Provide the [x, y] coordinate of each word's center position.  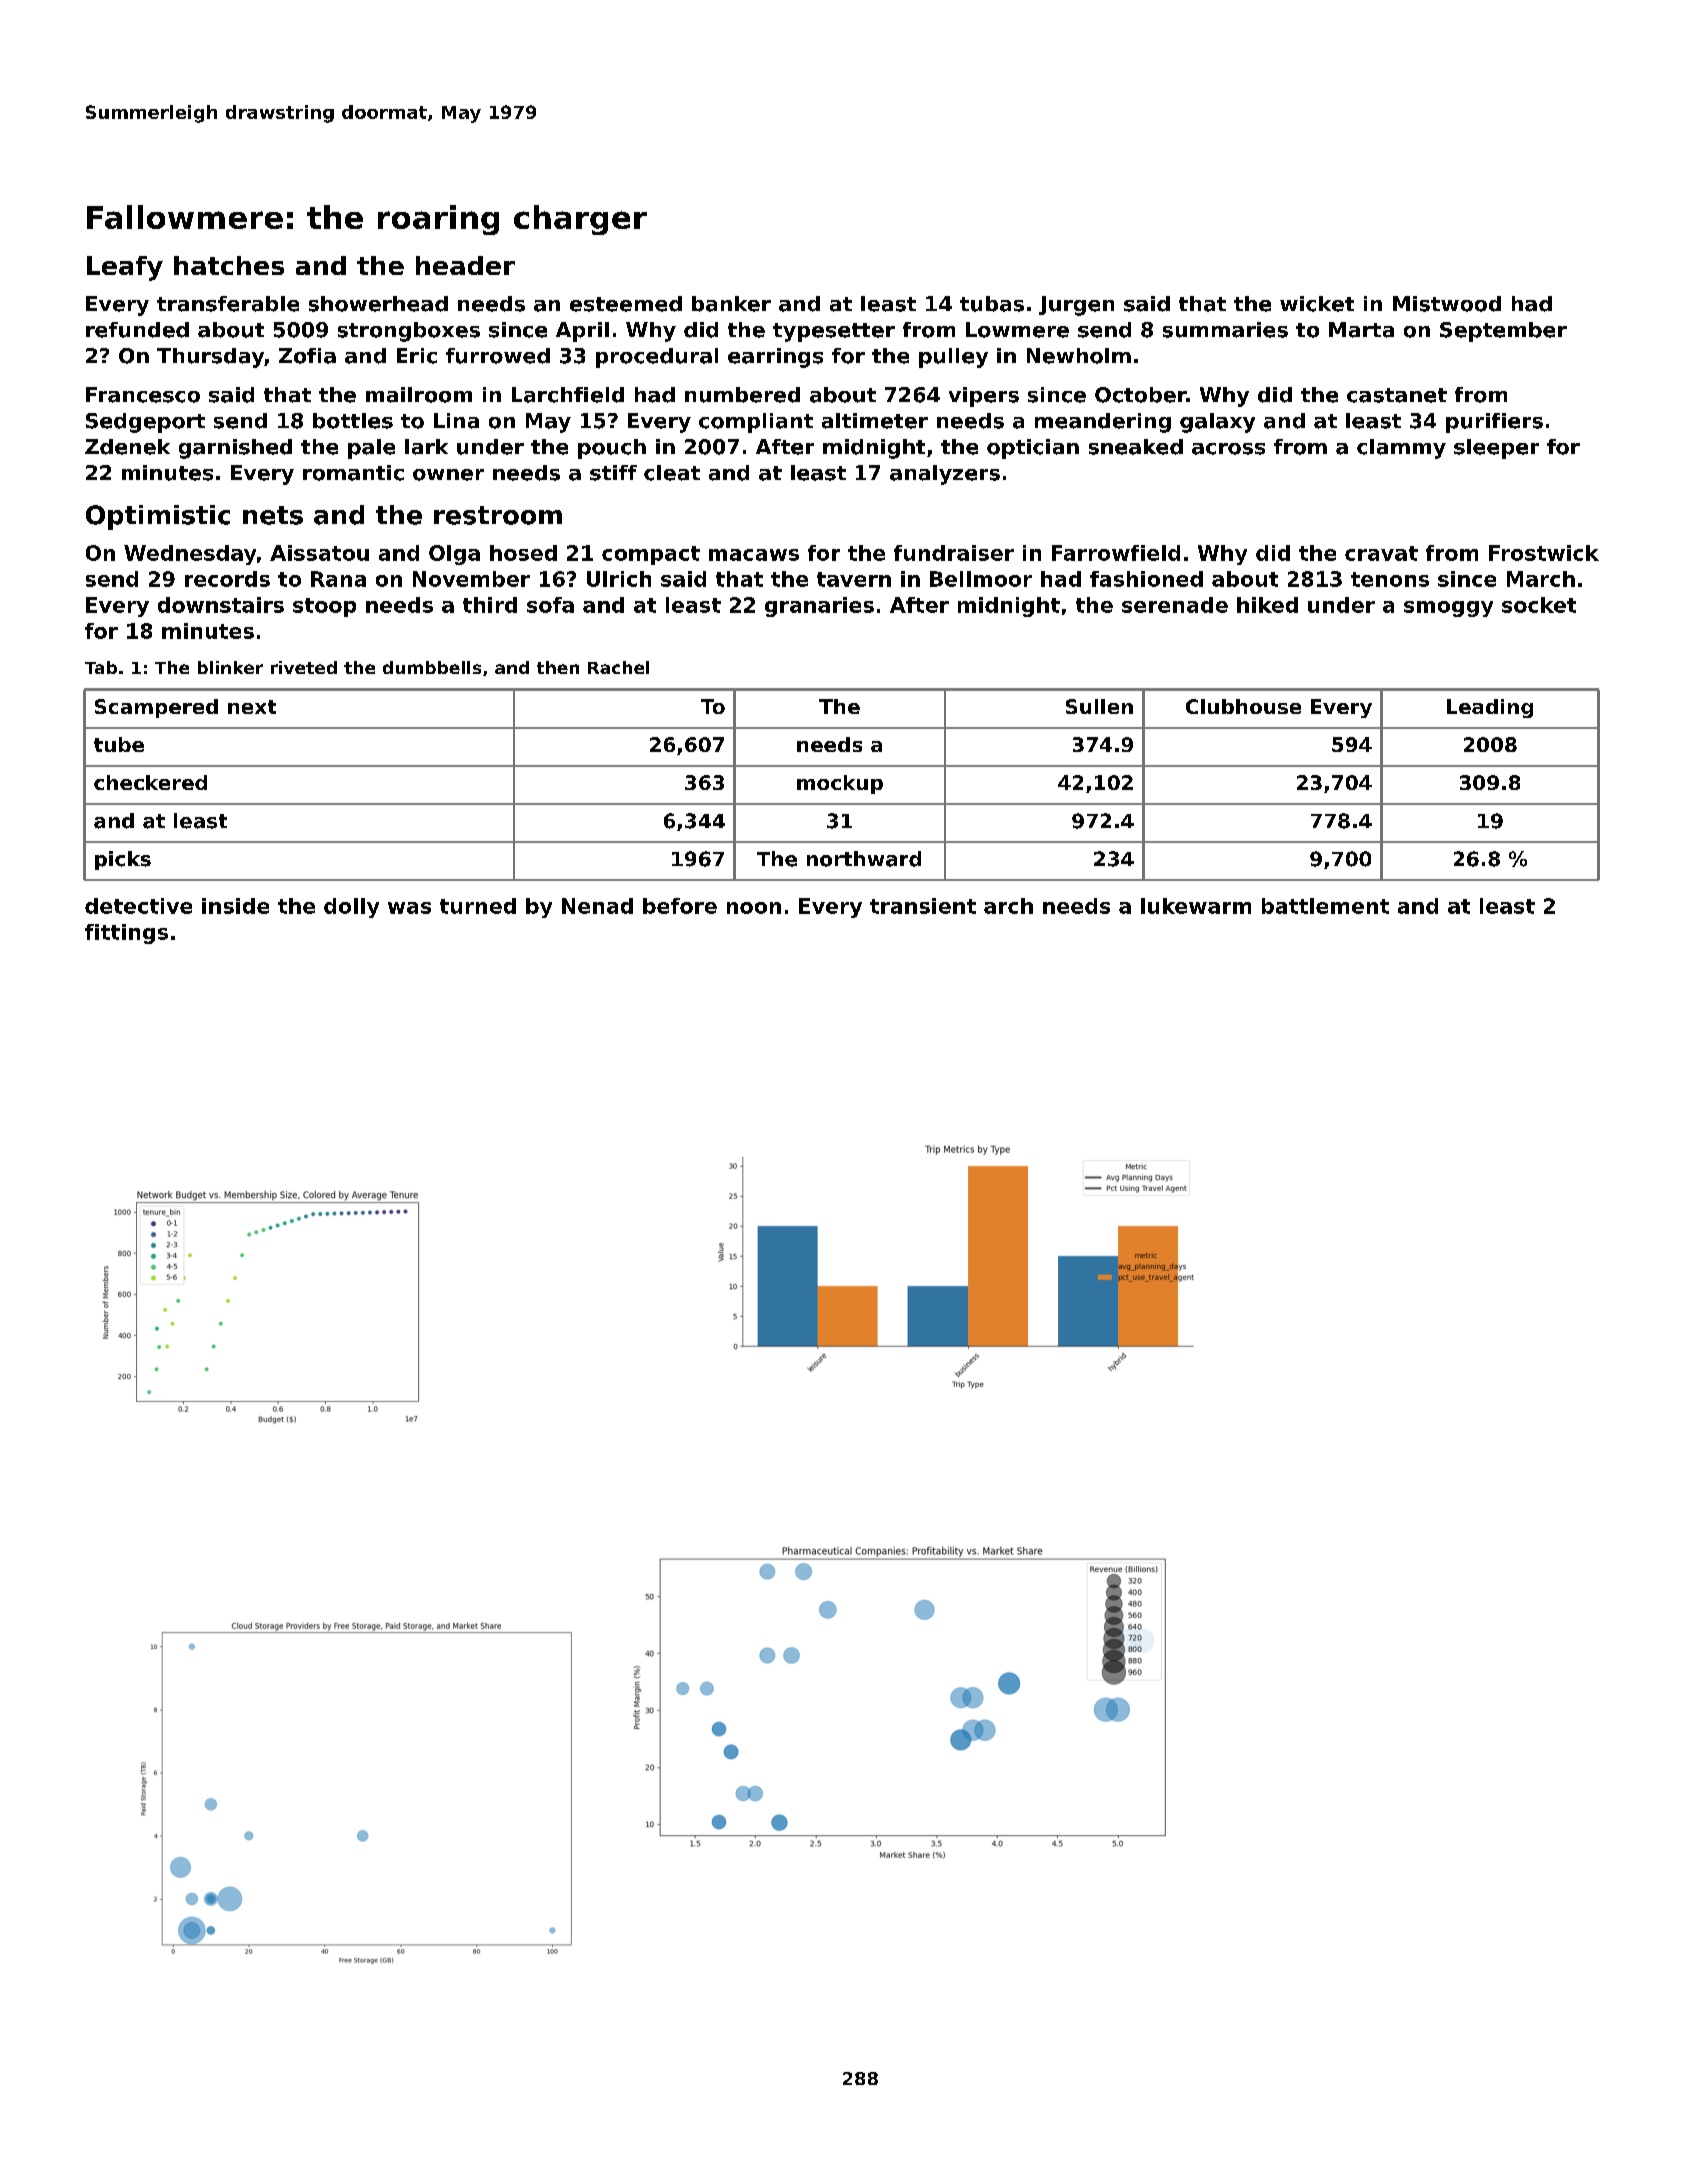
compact [651, 555]
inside [235, 906]
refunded [137, 330]
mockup [840, 784]
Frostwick [1544, 553]
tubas [992, 304]
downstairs [221, 605]
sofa [550, 605]
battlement [1325, 906]
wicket [1317, 304]
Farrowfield [1116, 553]
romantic [353, 473]
